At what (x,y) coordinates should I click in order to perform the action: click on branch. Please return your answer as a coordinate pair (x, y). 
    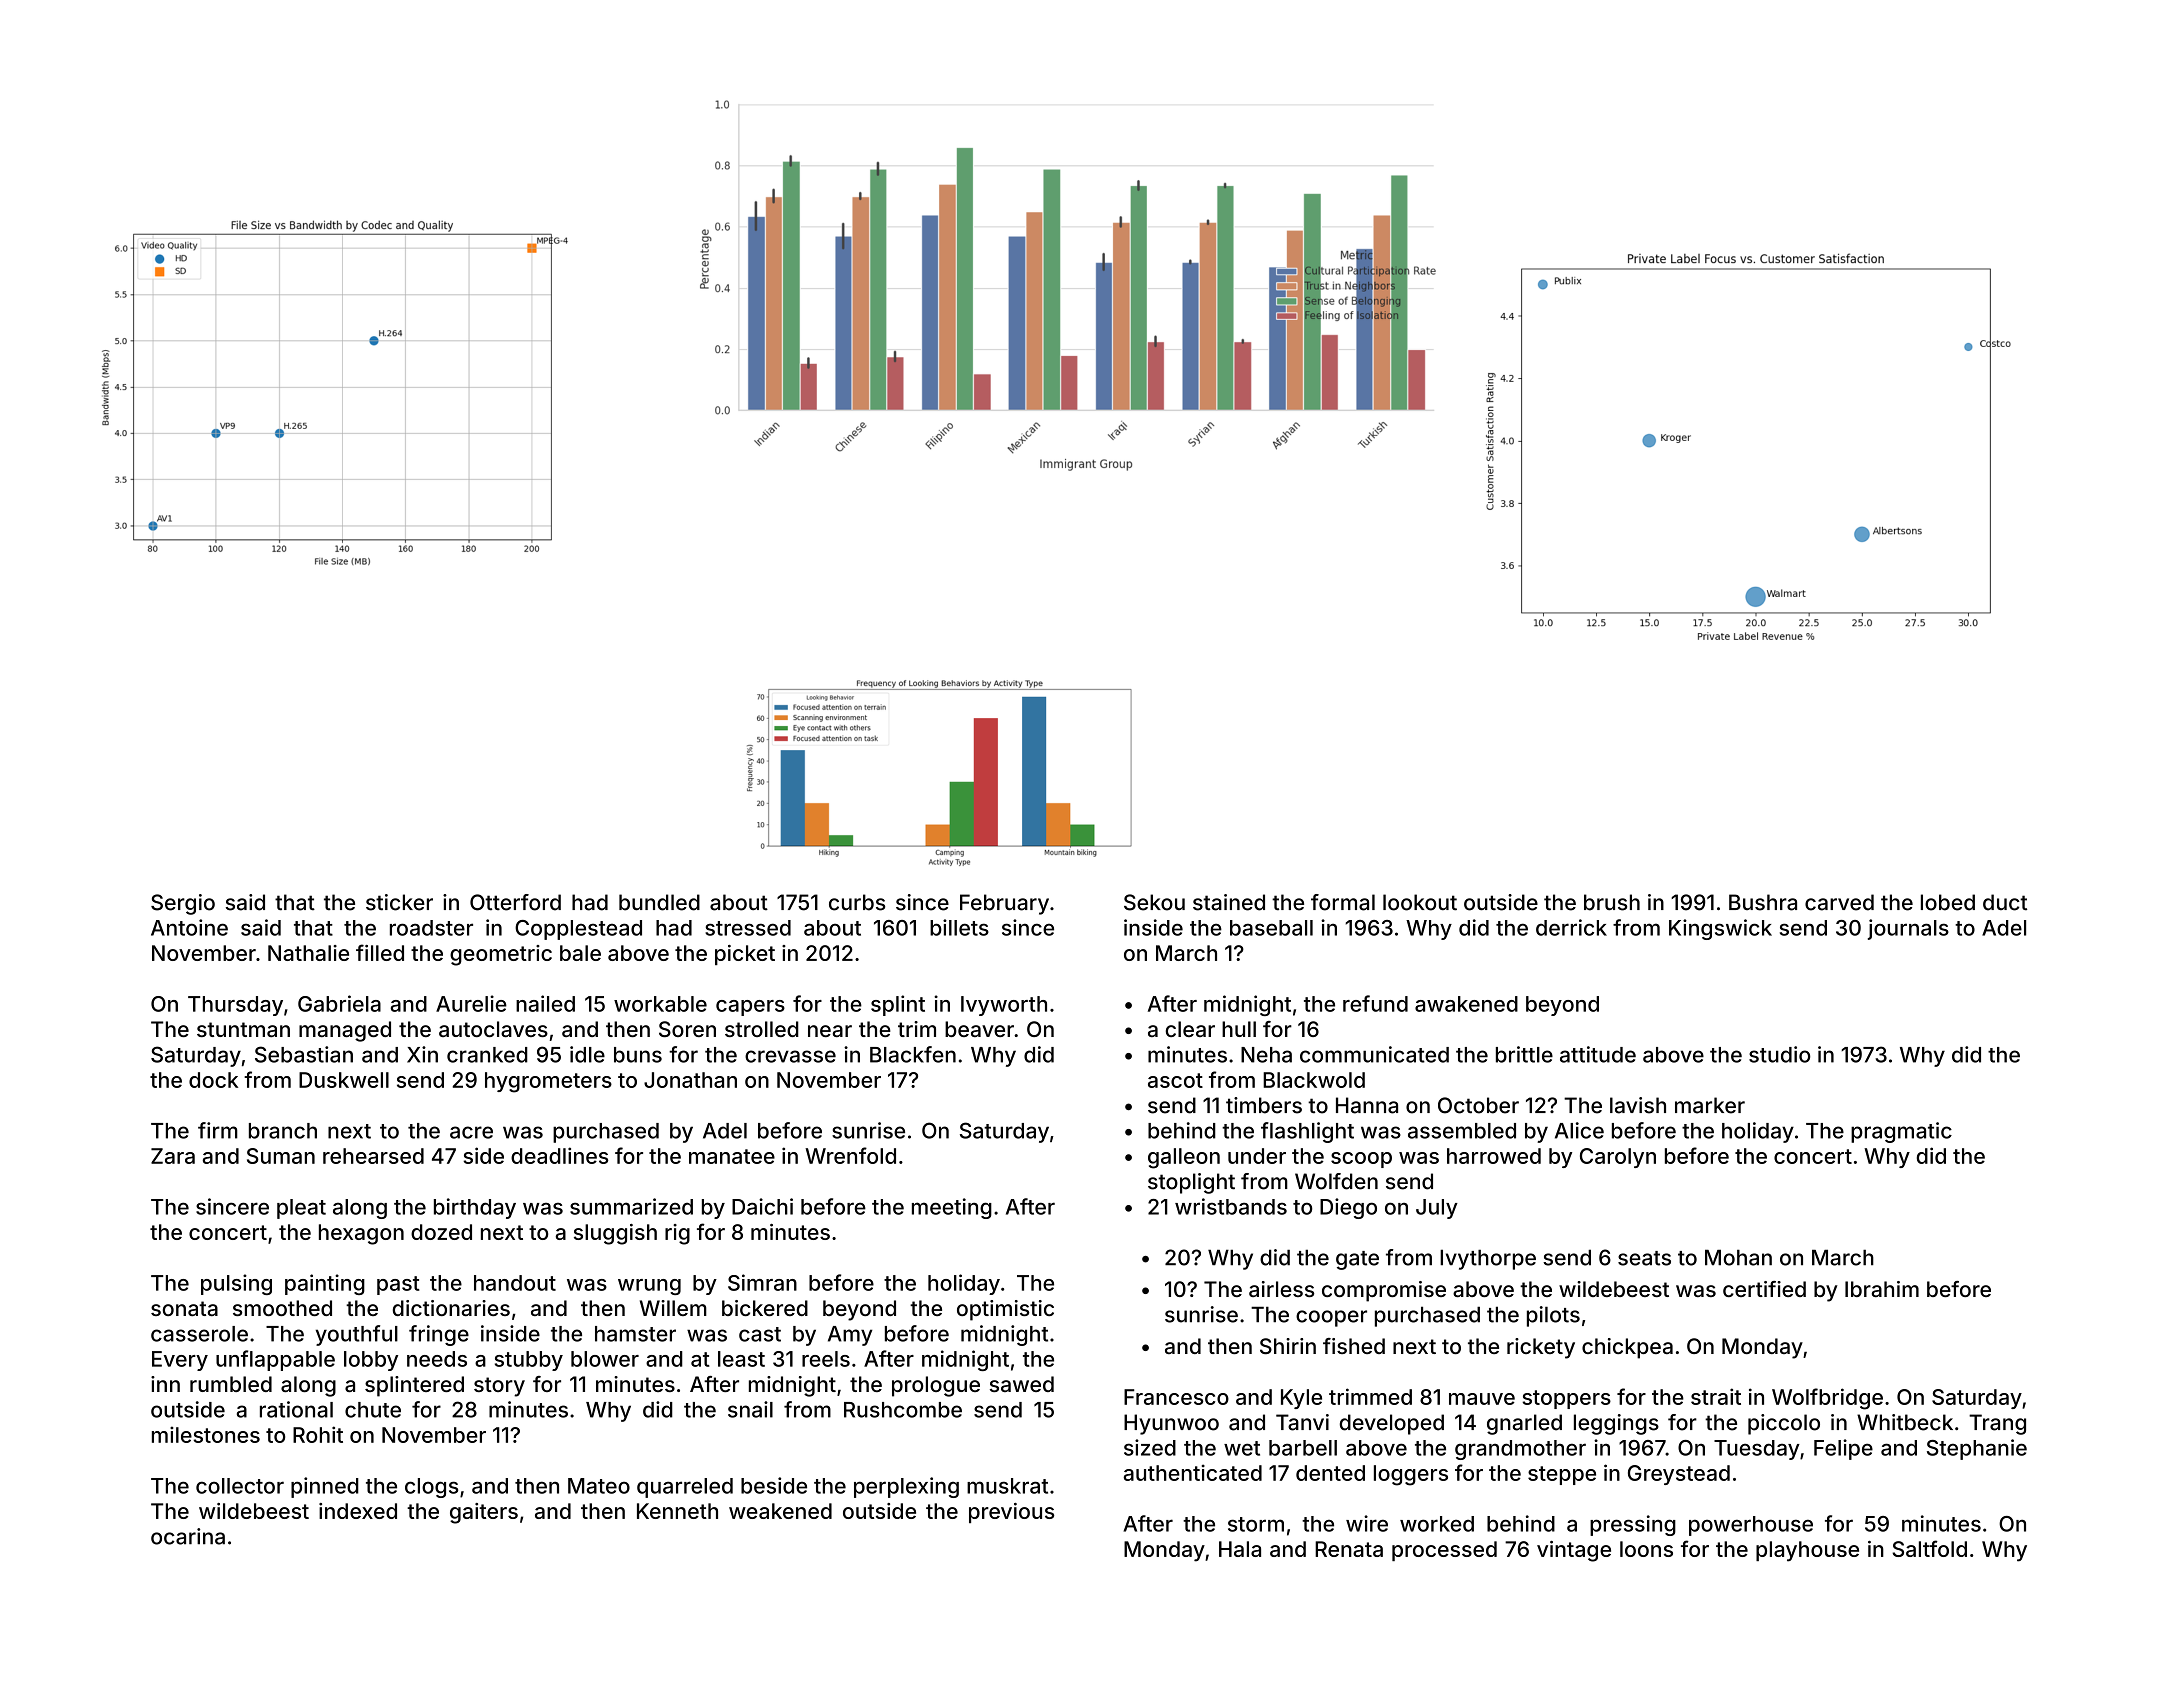
    Looking at the image, I should click on (283, 1131).
